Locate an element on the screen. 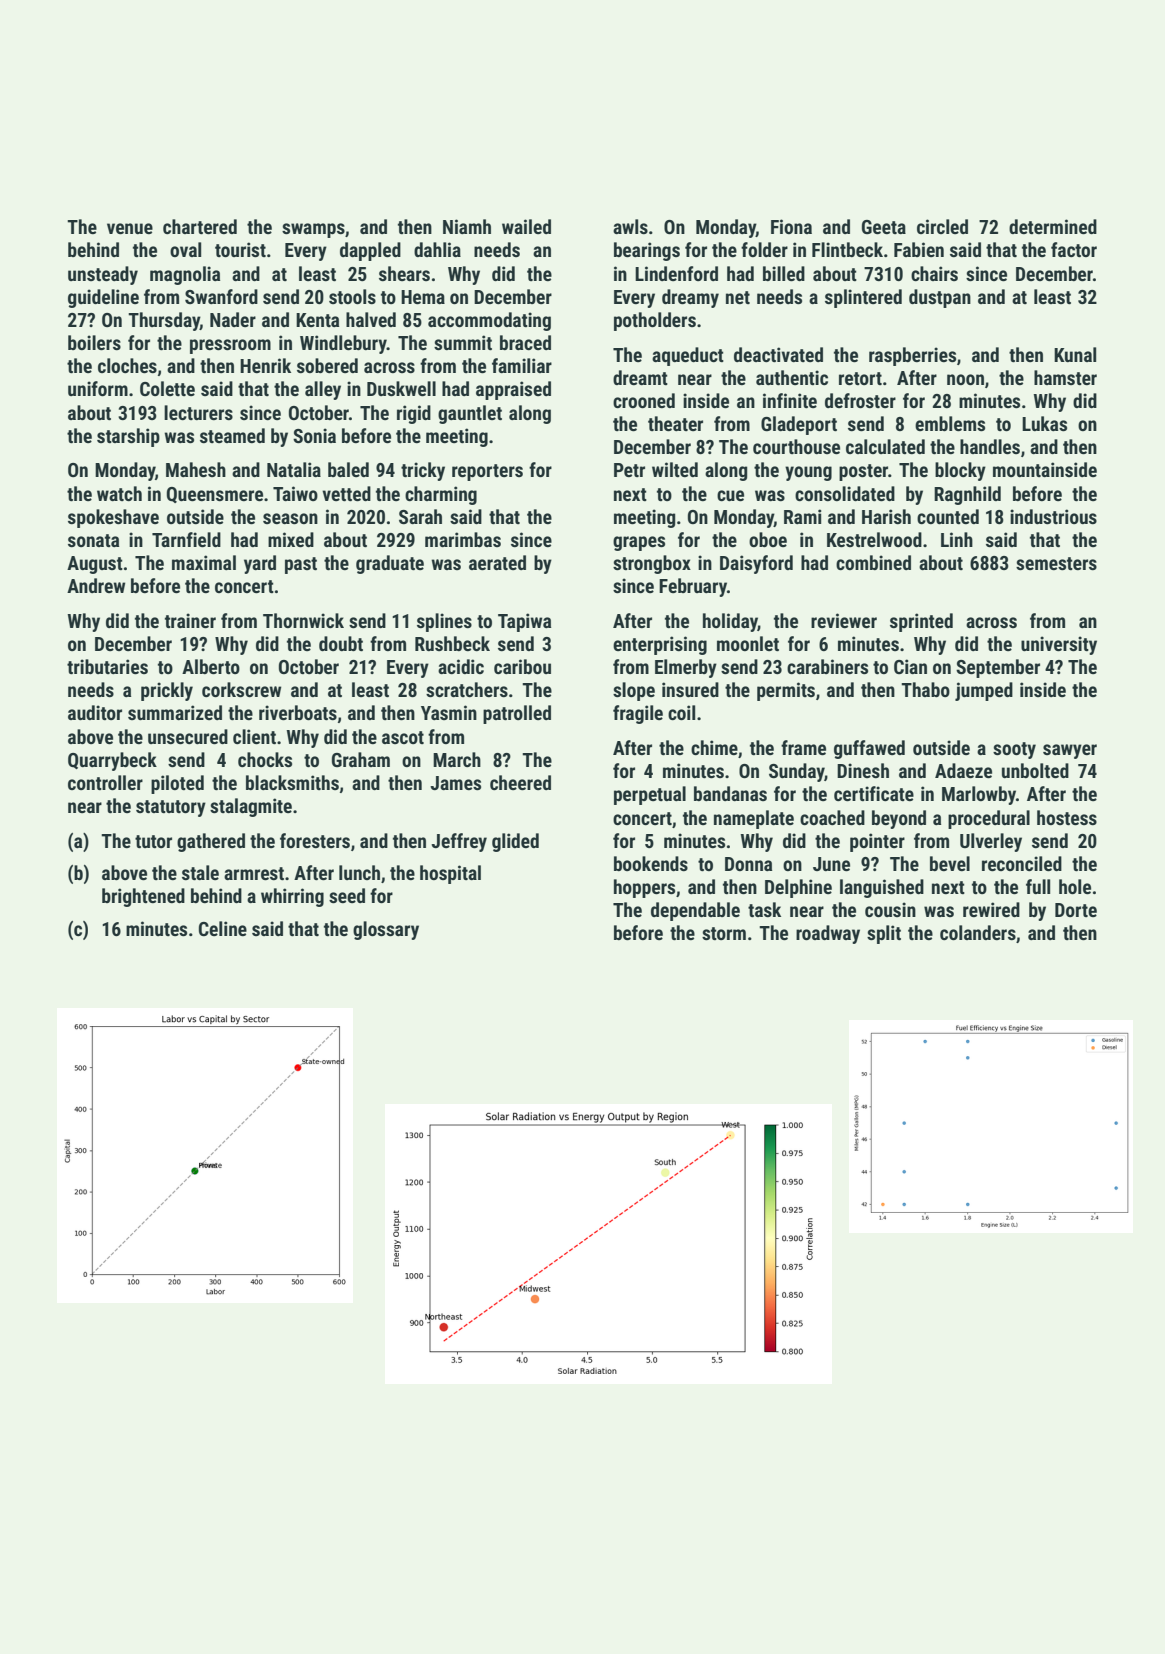  coil is located at coordinates (681, 712).
